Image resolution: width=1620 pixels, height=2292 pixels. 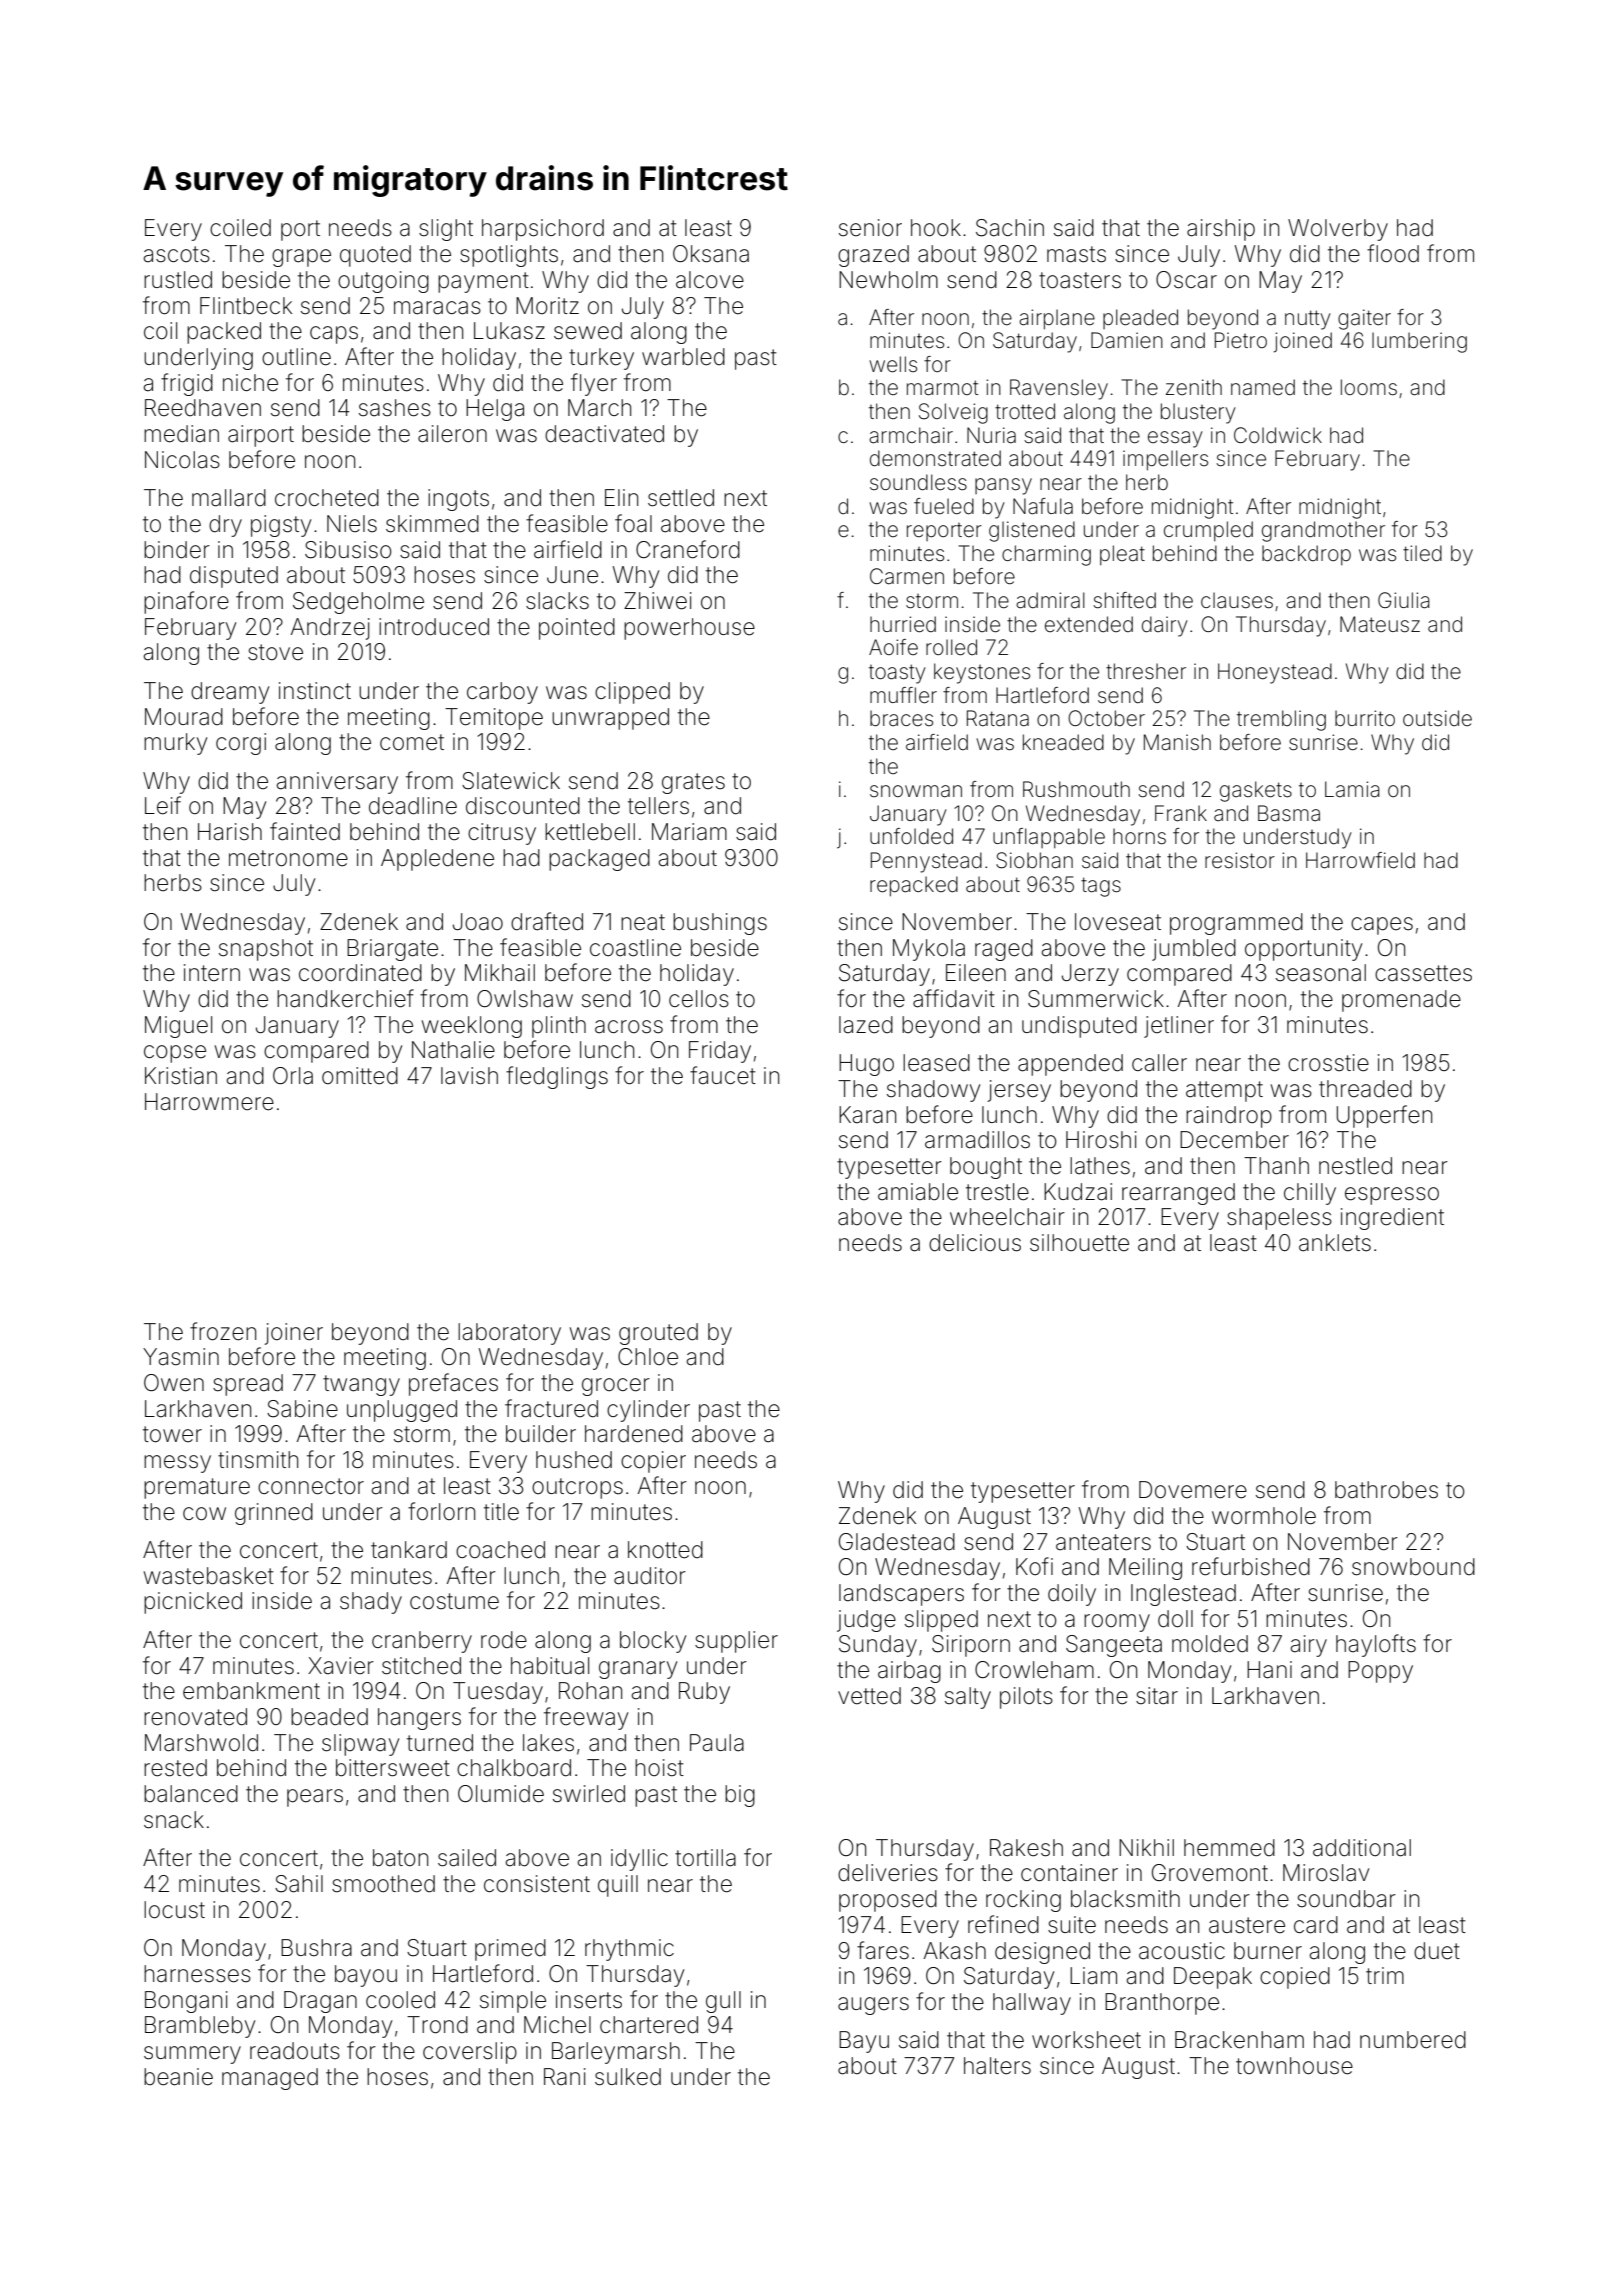 What do you see at coordinates (176, 254) in the page?
I see `ascots` at bounding box center [176, 254].
